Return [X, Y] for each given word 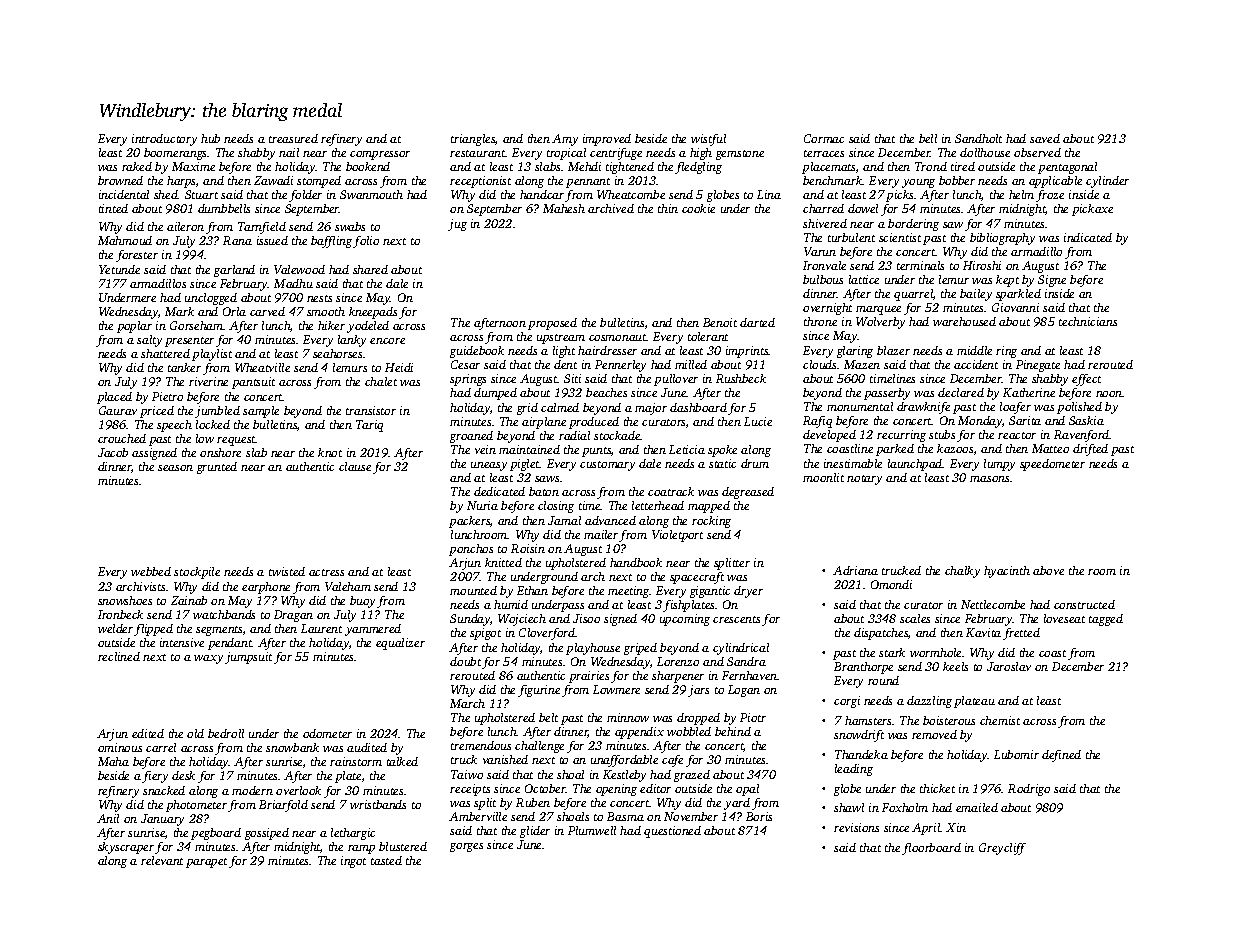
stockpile [197, 573]
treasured [293, 138]
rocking [711, 522]
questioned [672, 832]
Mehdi [584, 166]
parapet [206, 863]
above [1048, 570]
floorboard [931, 849]
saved [1045, 138]
